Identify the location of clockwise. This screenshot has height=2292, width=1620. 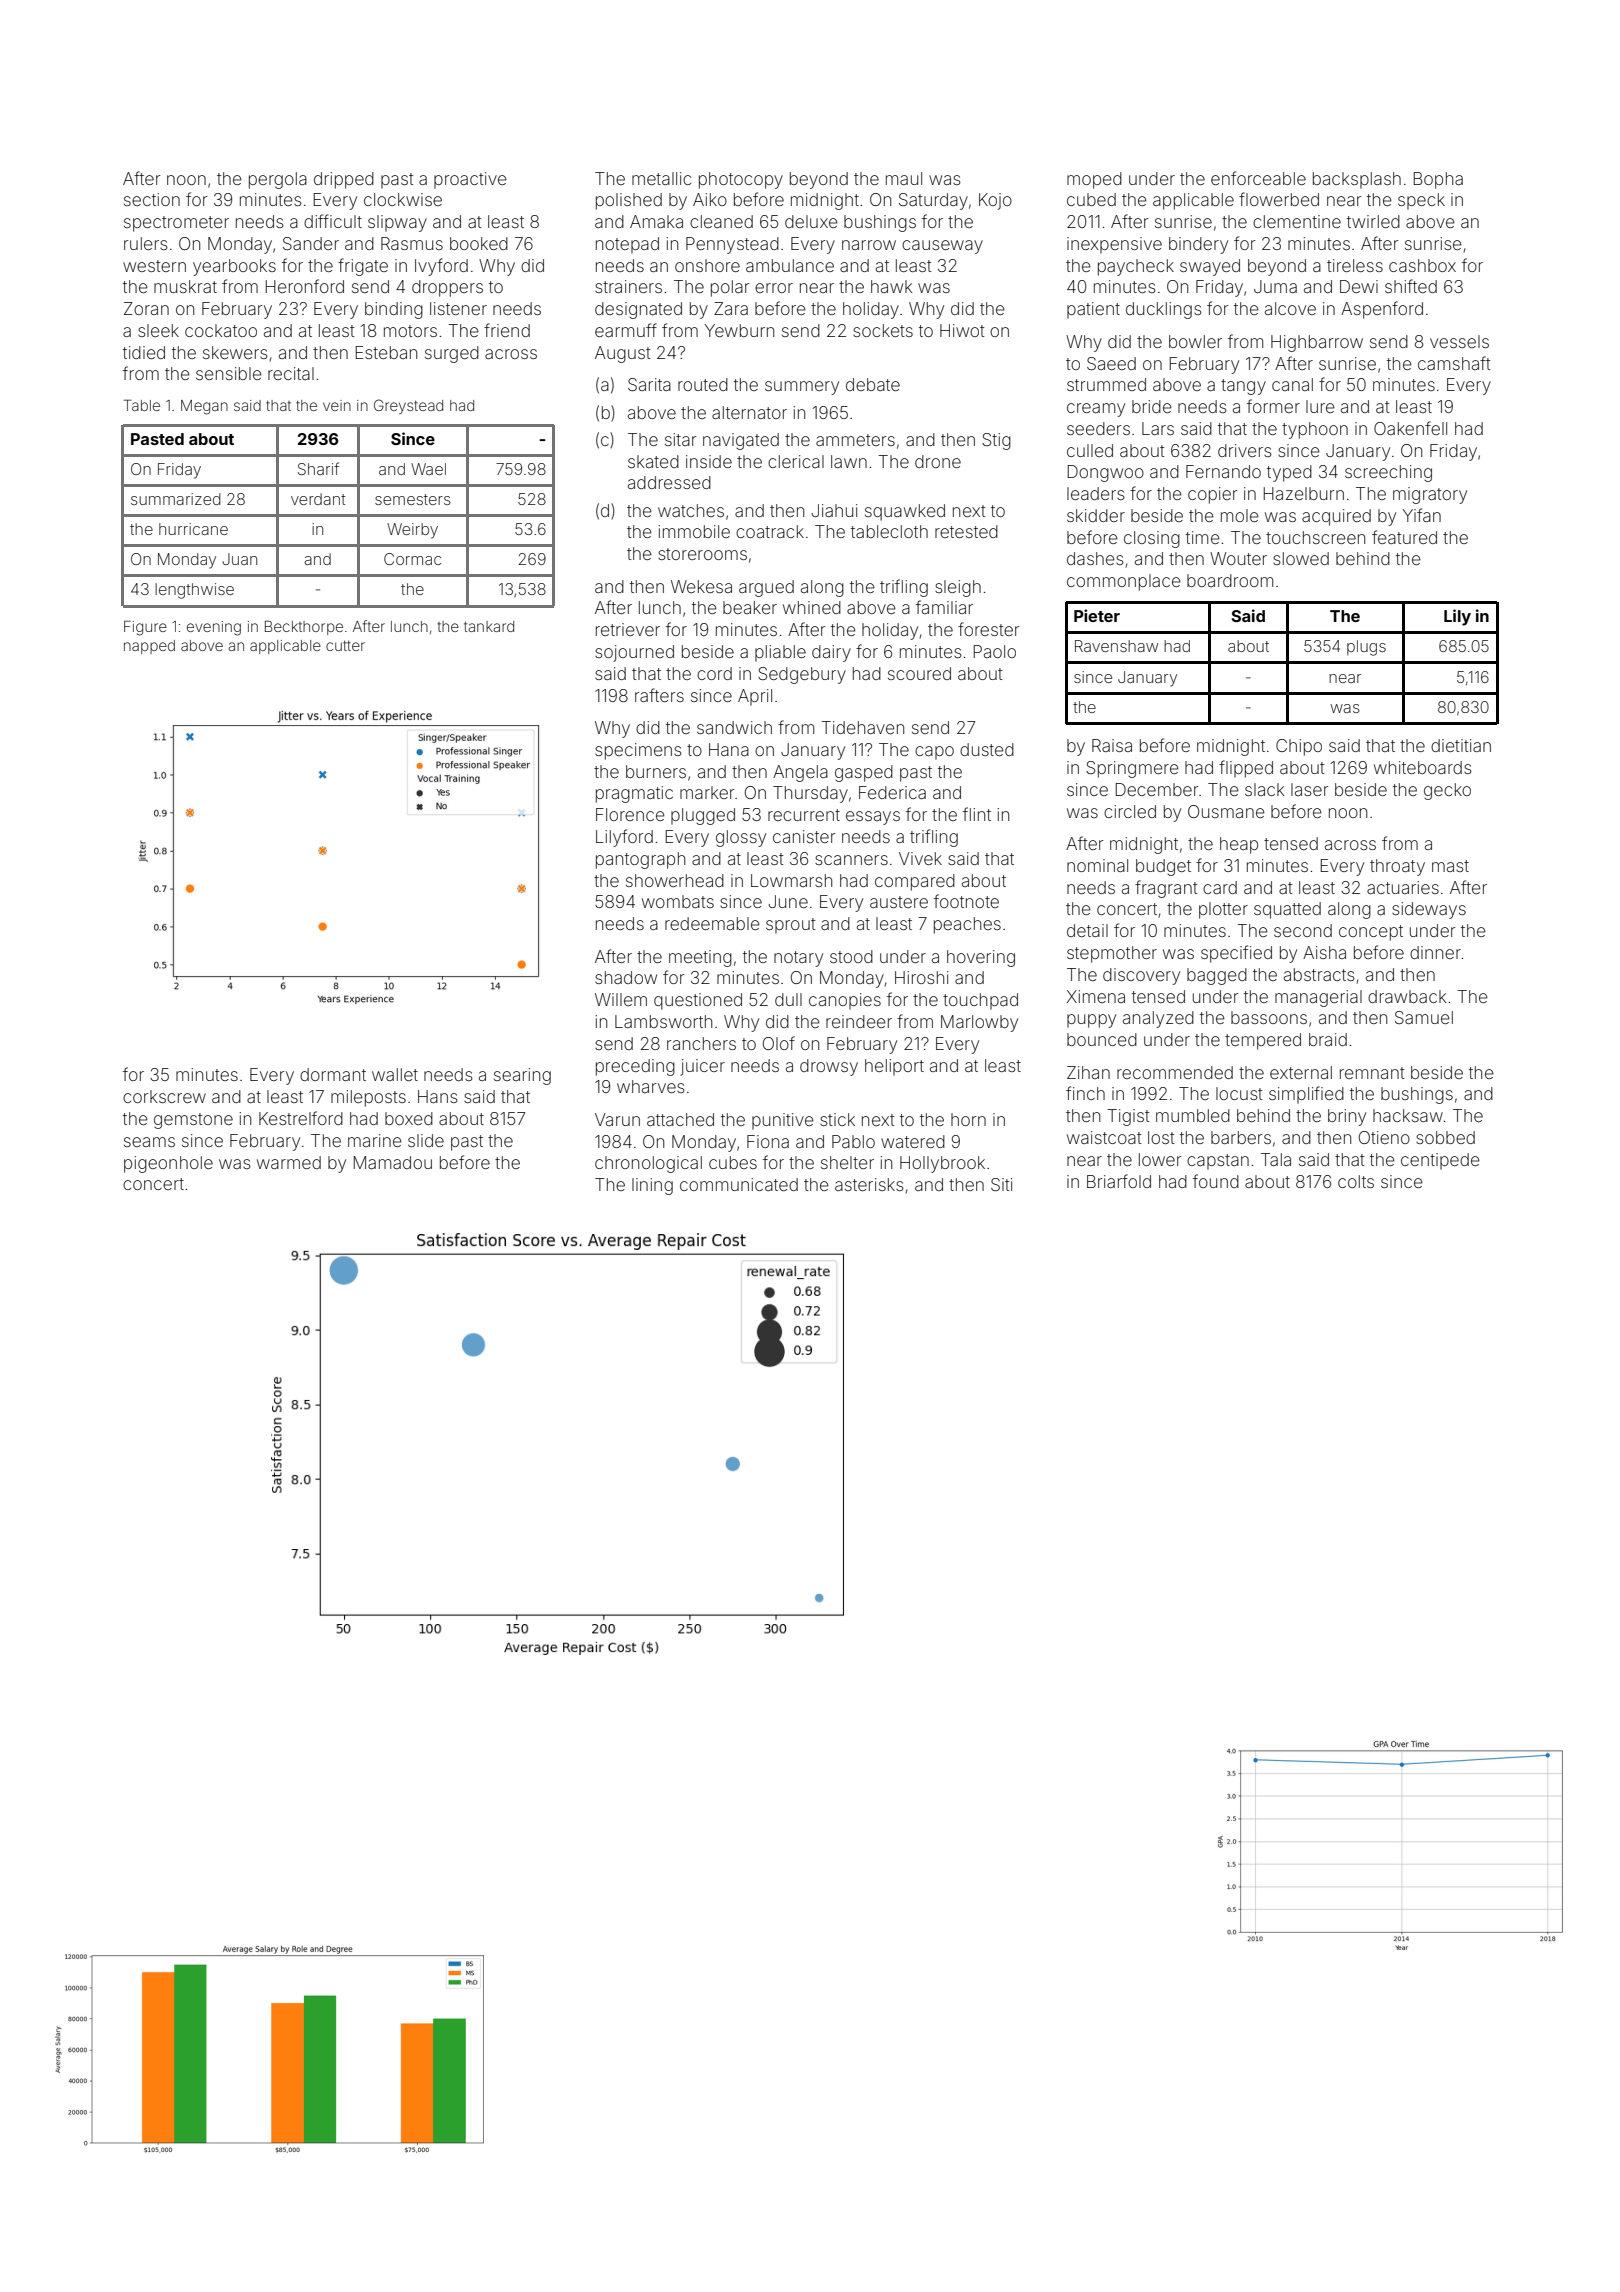
(403, 199).
